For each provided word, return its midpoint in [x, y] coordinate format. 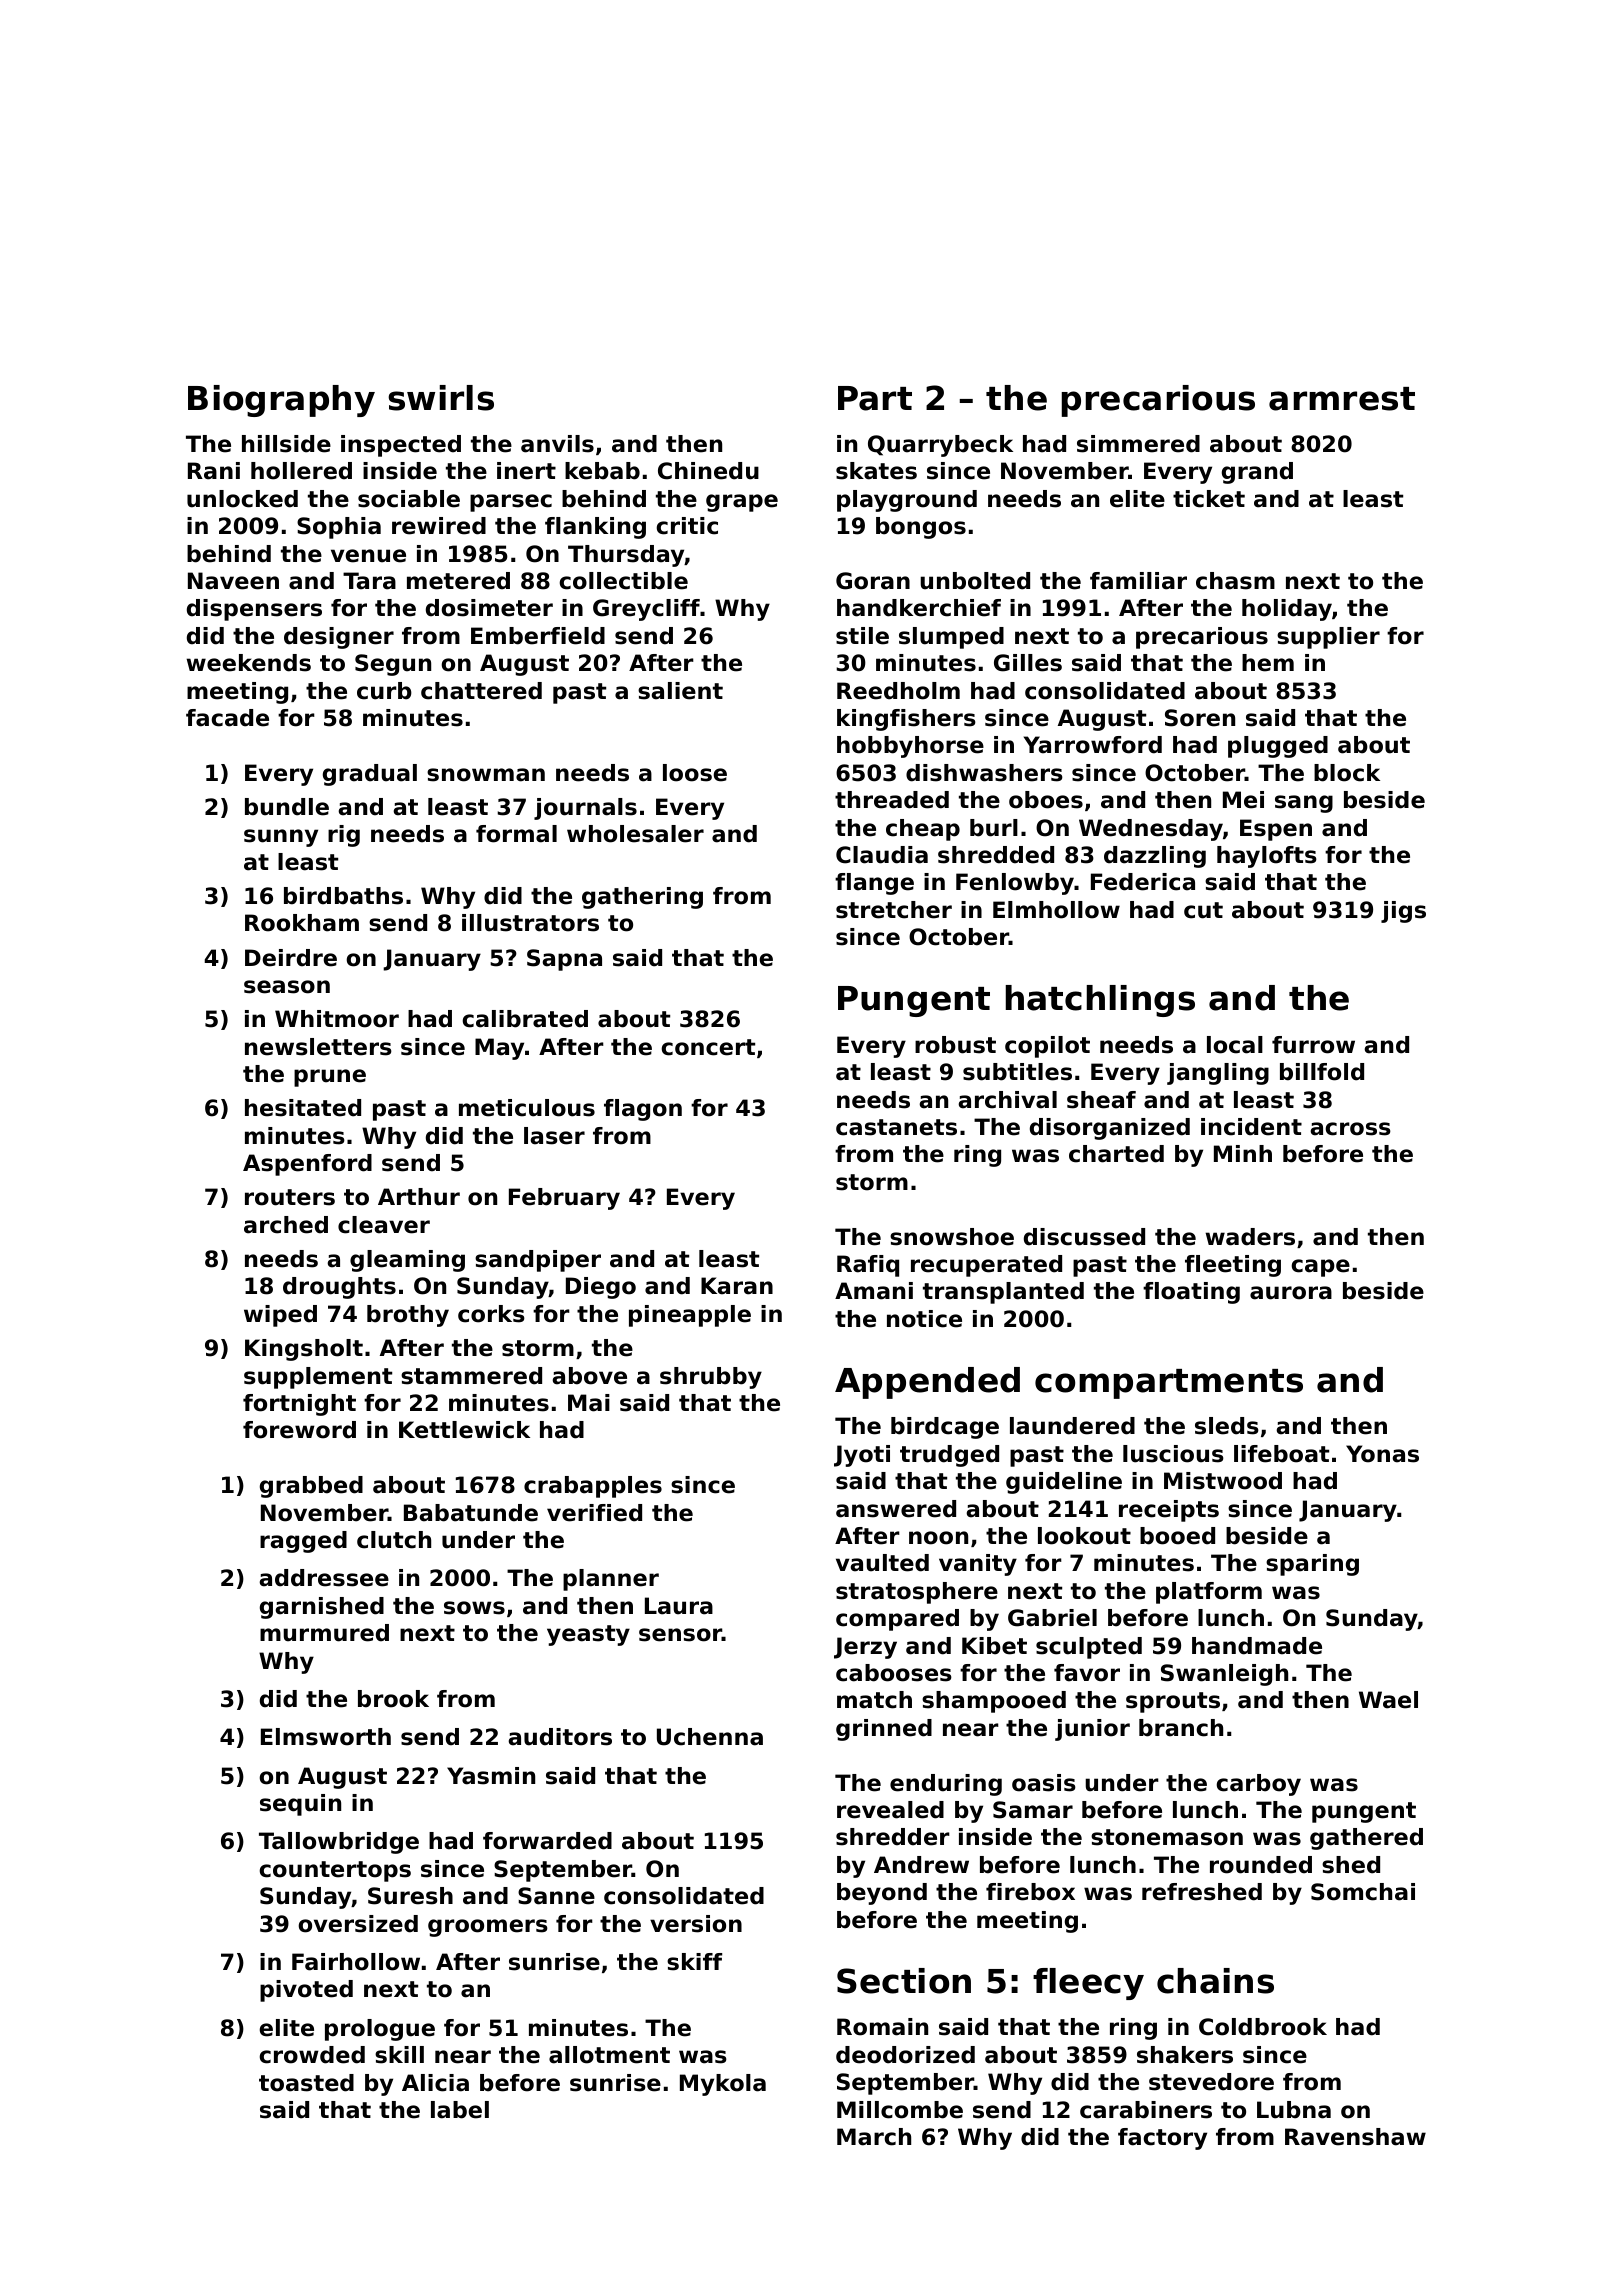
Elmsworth [326, 1737]
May [499, 1049]
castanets [896, 1127]
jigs [1403, 912]
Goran [873, 581]
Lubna [1294, 2110]
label [460, 2110]
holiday [1287, 610]
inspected [401, 446]
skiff [694, 1962]
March [874, 2137]
